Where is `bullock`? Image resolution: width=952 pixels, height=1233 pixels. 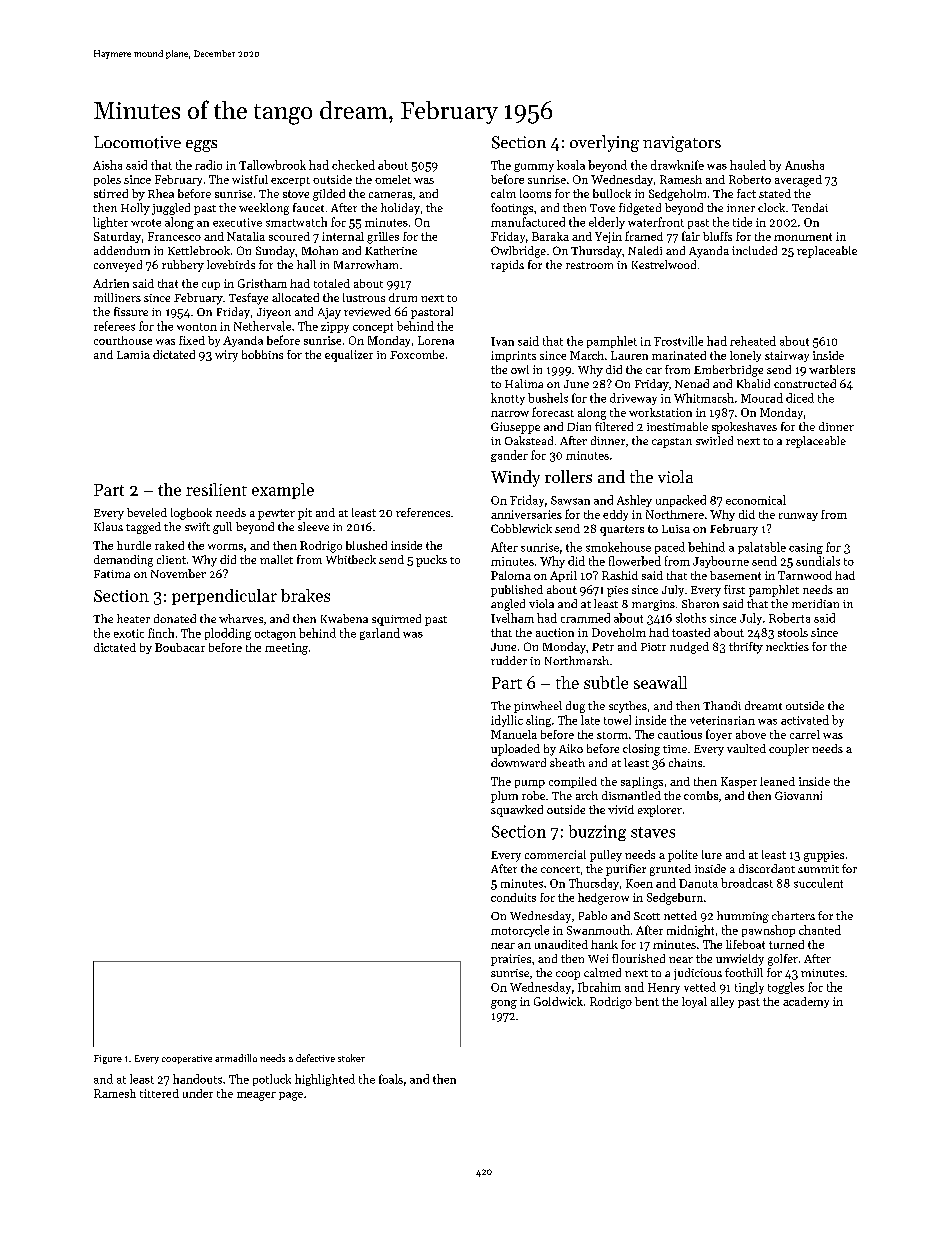 bullock is located at coordinates (612, 193).
